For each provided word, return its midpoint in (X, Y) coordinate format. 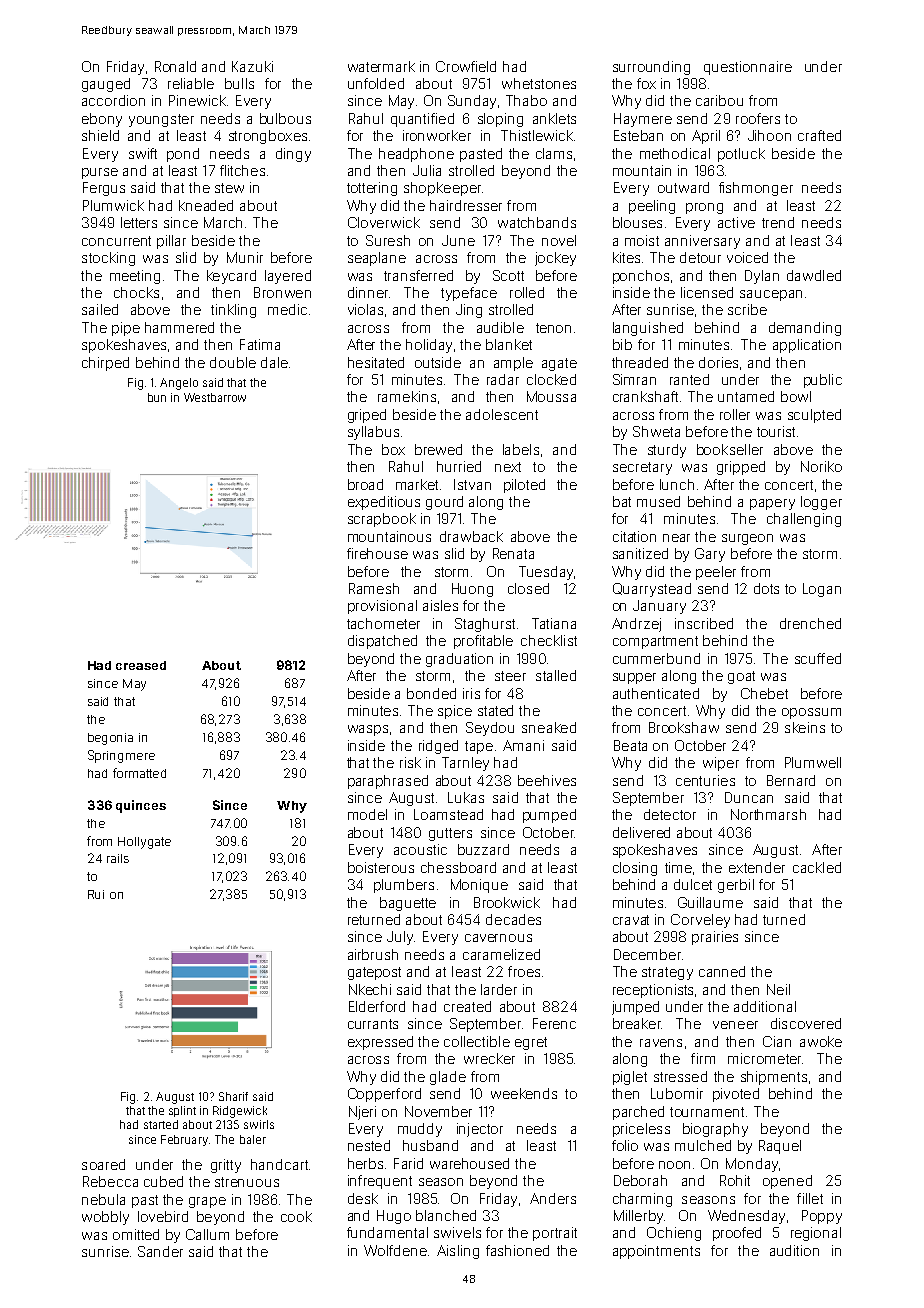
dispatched (382, 642)
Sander (160, 1251)
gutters (450, 834)
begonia (110, 739)
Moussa (551, 396)
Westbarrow (215, 397)
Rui (96, 894)
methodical (675, 153)
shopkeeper (442, 189)
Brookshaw (684, 727)
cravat (631, 920)
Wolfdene (395, 1250)
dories (718, 362)
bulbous (285, 118)
